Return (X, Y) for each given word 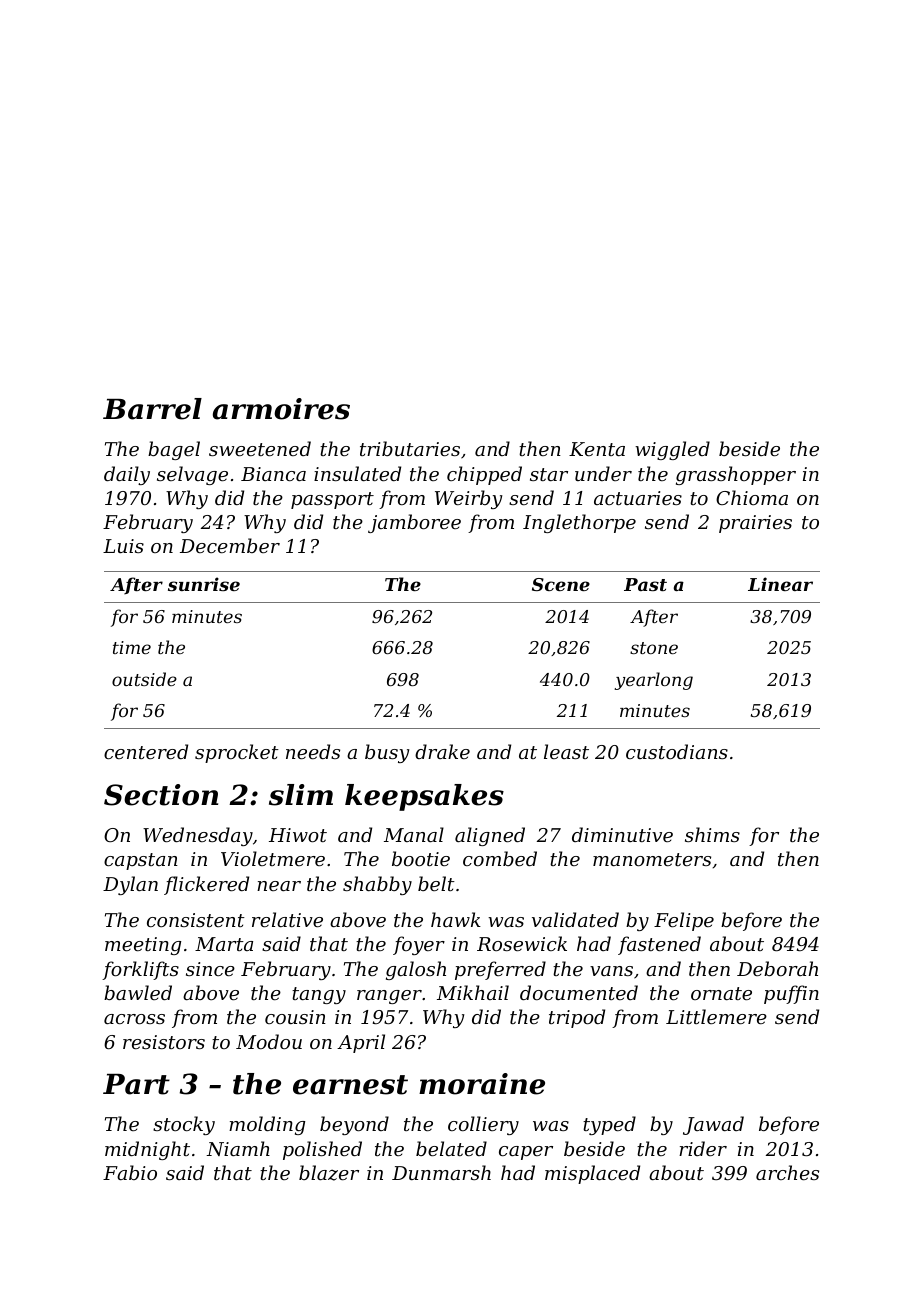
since (210, 969)
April (361, 1043)
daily (127, 475)
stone (654, 648)
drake (442, 751)
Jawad (713, 1125)
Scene (561, 584)
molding (267, 1125)
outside (144, 679)
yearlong (654, 681)
